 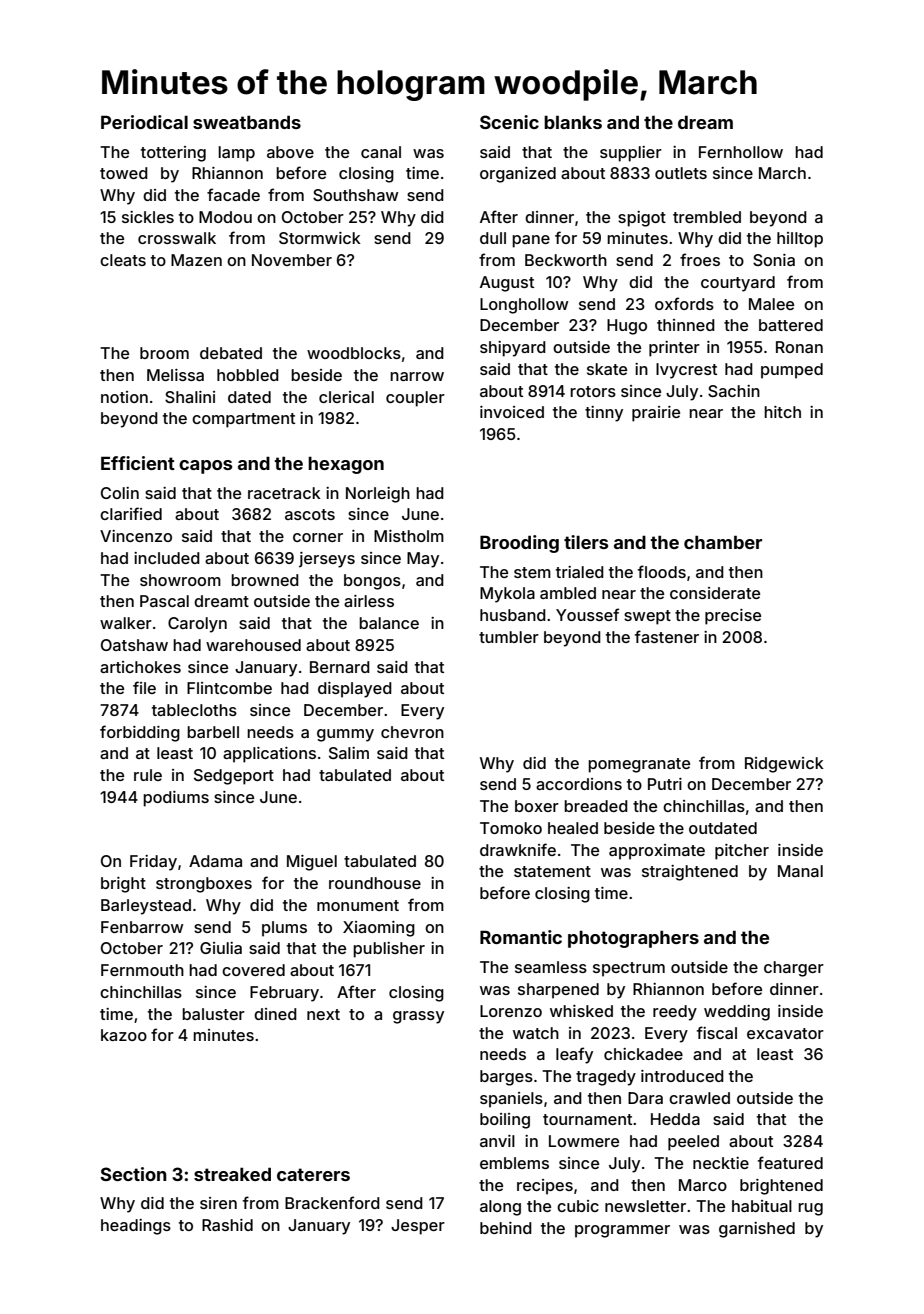 What do you see at coordinates (506, 1228) in the document?
I see `behind` at bounding box center [506, 1228].
